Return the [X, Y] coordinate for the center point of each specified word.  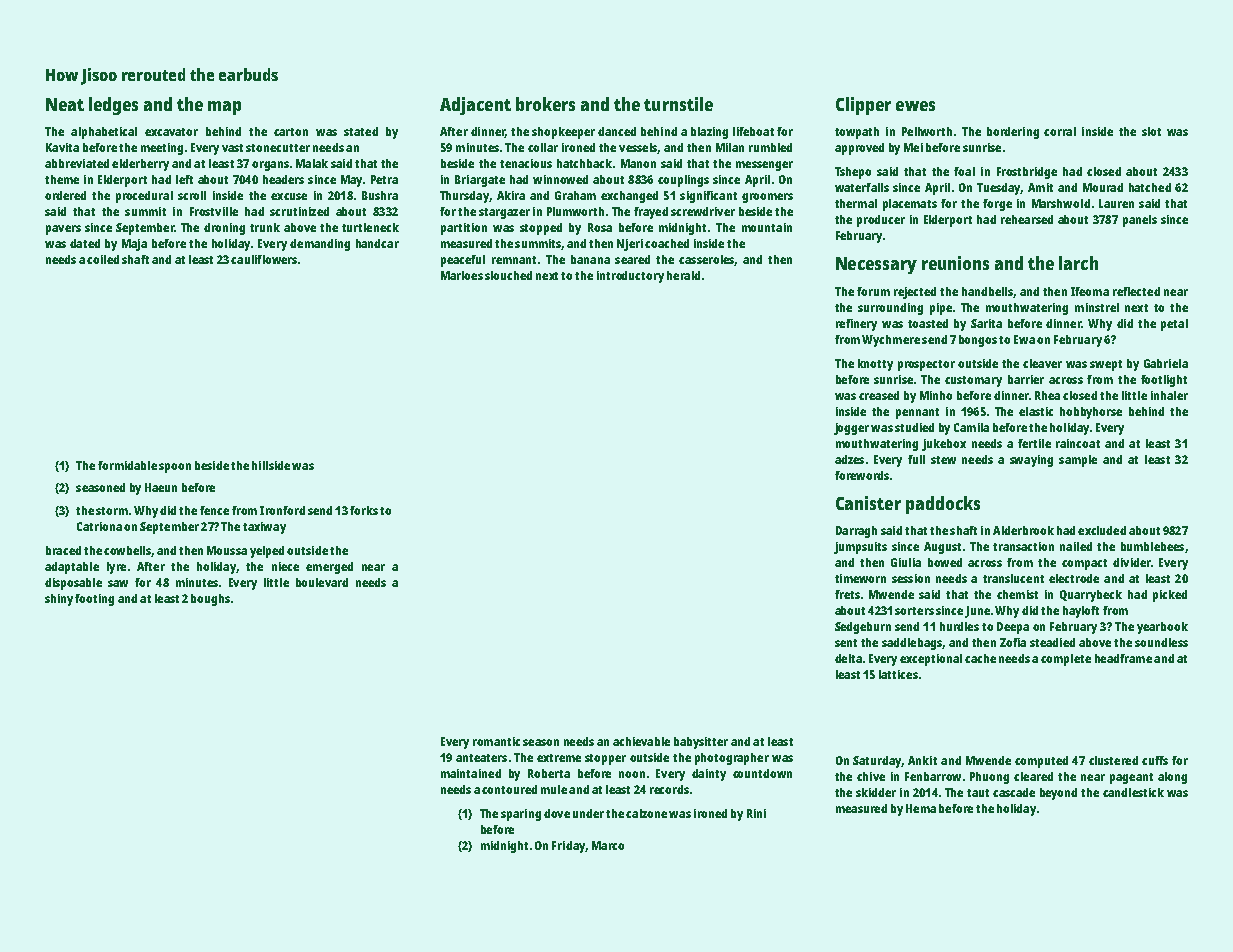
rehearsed [1027, 219]
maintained [471, 773]
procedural [144, 197]
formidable [127, 465]
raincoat [1078, 443]
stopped [541, 229]
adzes [849, 459]
